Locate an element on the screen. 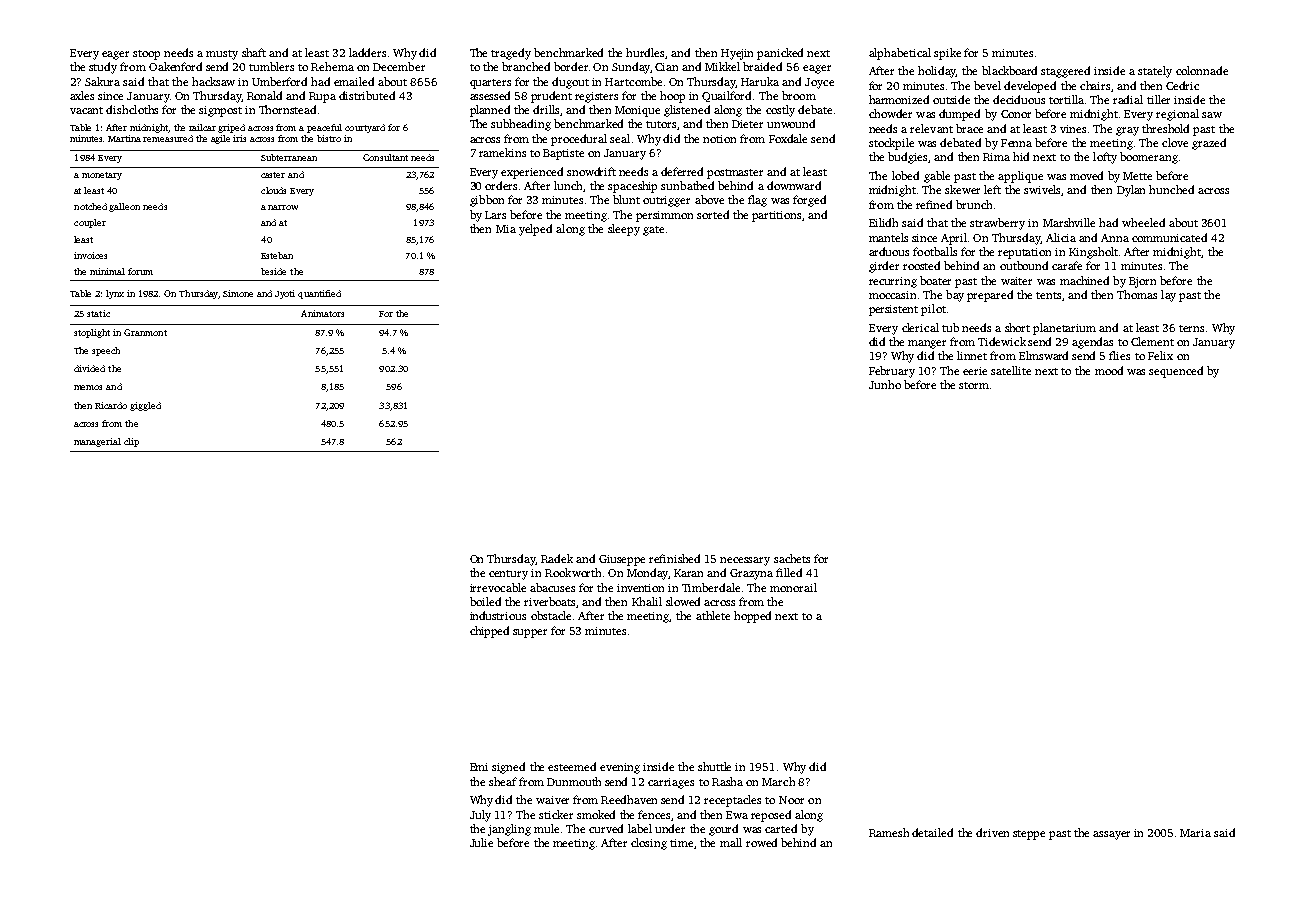  closing is located at coordinates (649, 844).
